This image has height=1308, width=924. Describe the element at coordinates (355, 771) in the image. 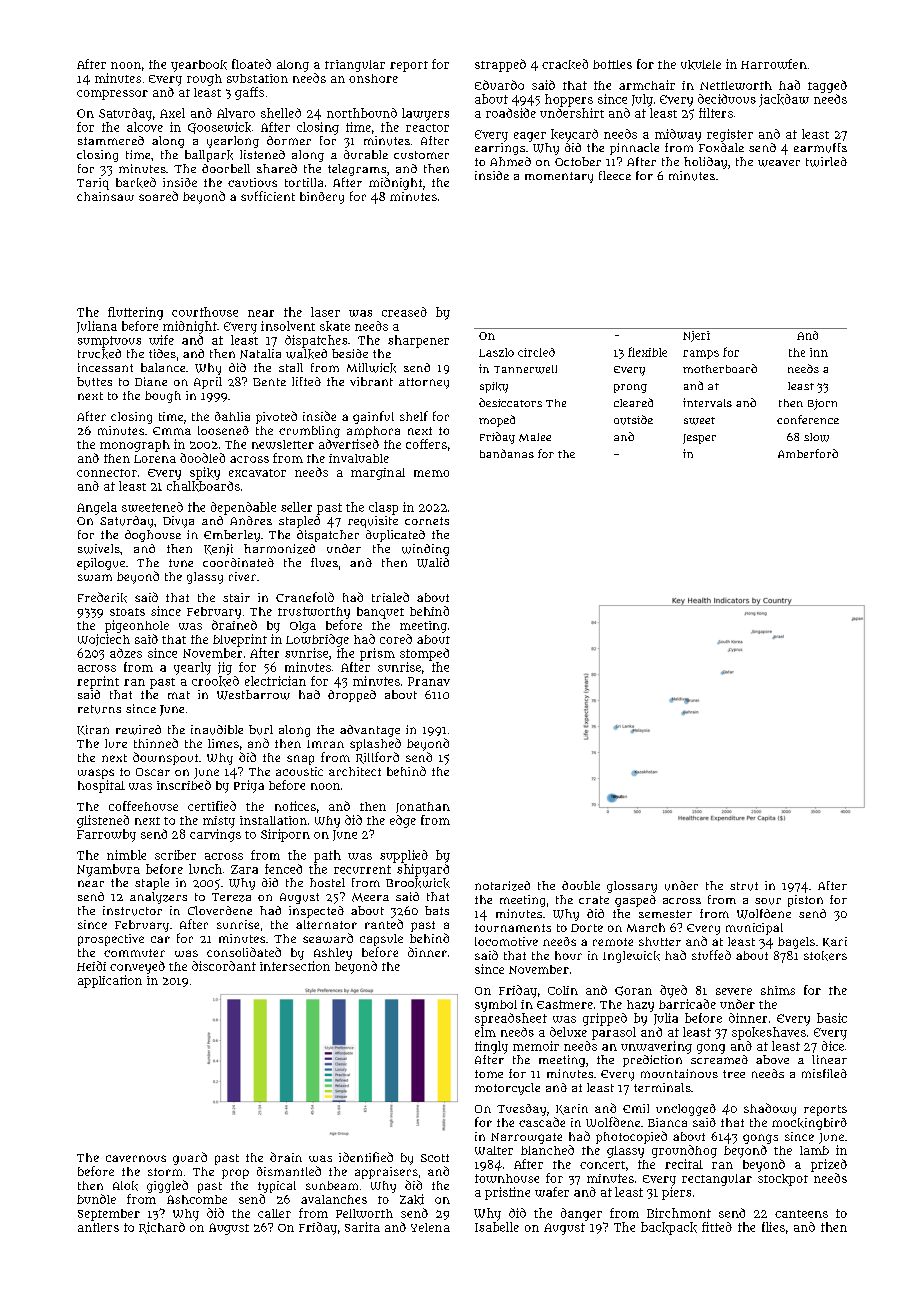

I see `architect` at that location.
